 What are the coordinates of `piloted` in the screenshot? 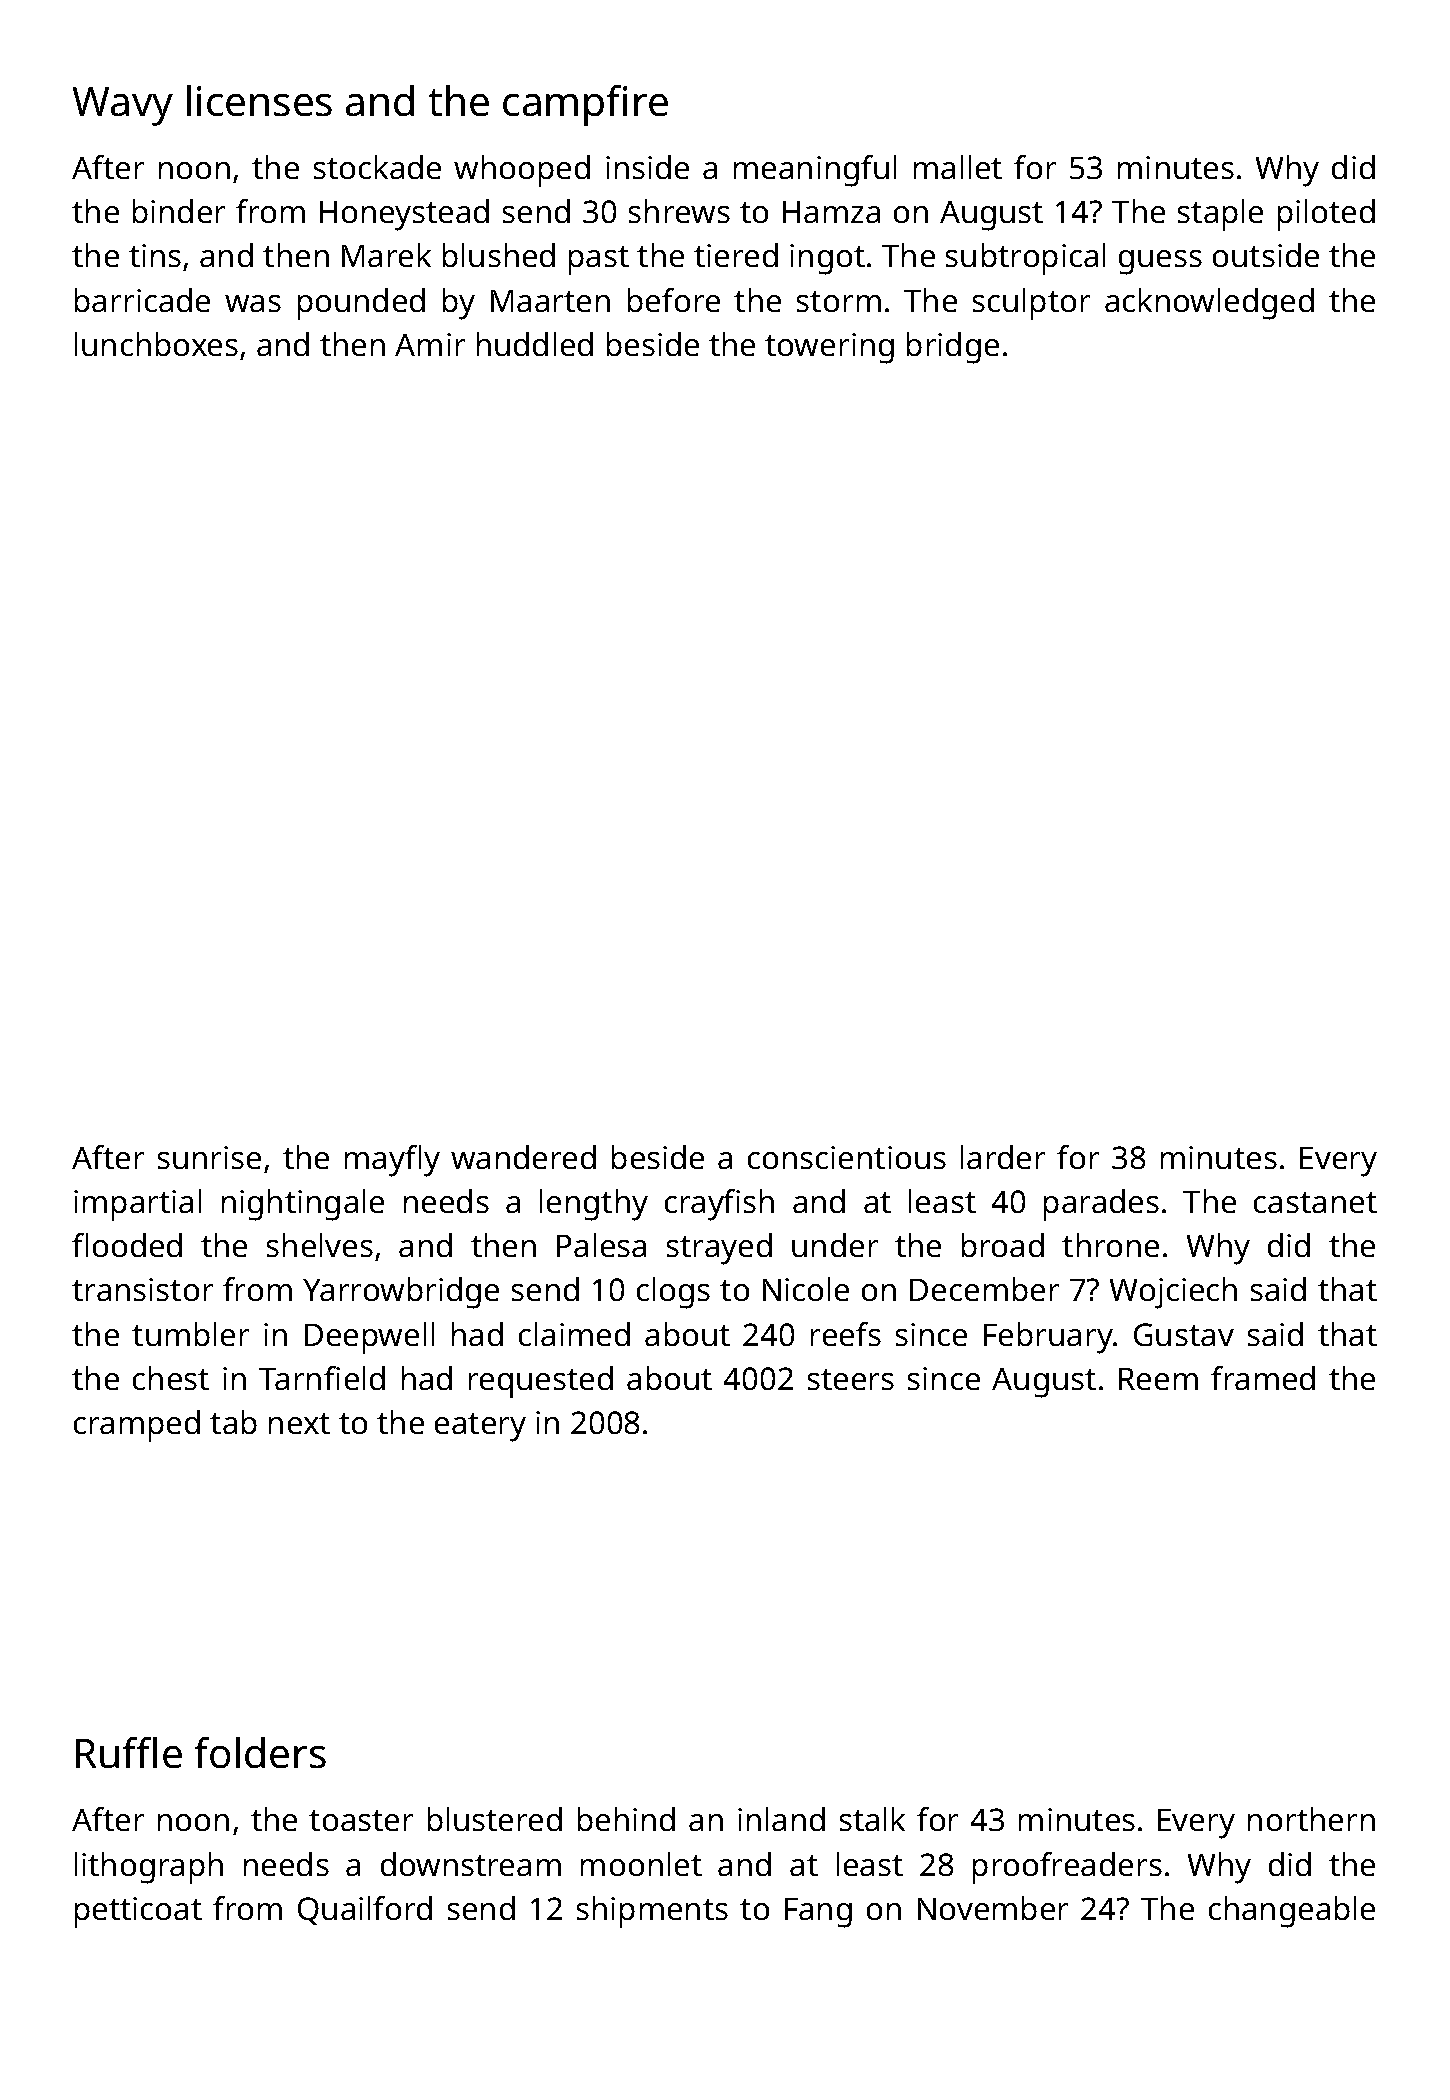 It's located at (1326, 215).
